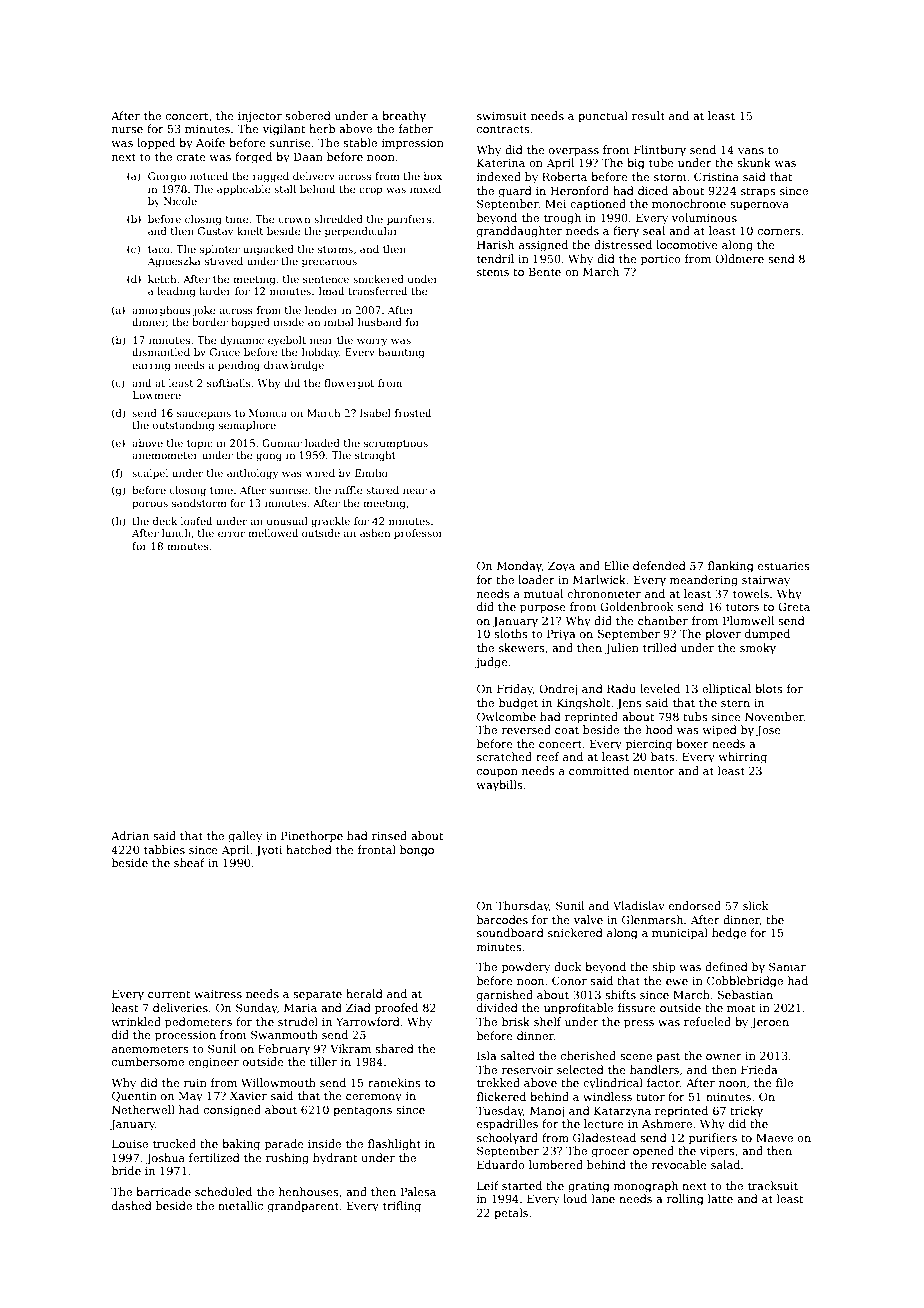  Describe the element at coordinates (273, 533) in the screenshot. I see `mellowed` at that location.
